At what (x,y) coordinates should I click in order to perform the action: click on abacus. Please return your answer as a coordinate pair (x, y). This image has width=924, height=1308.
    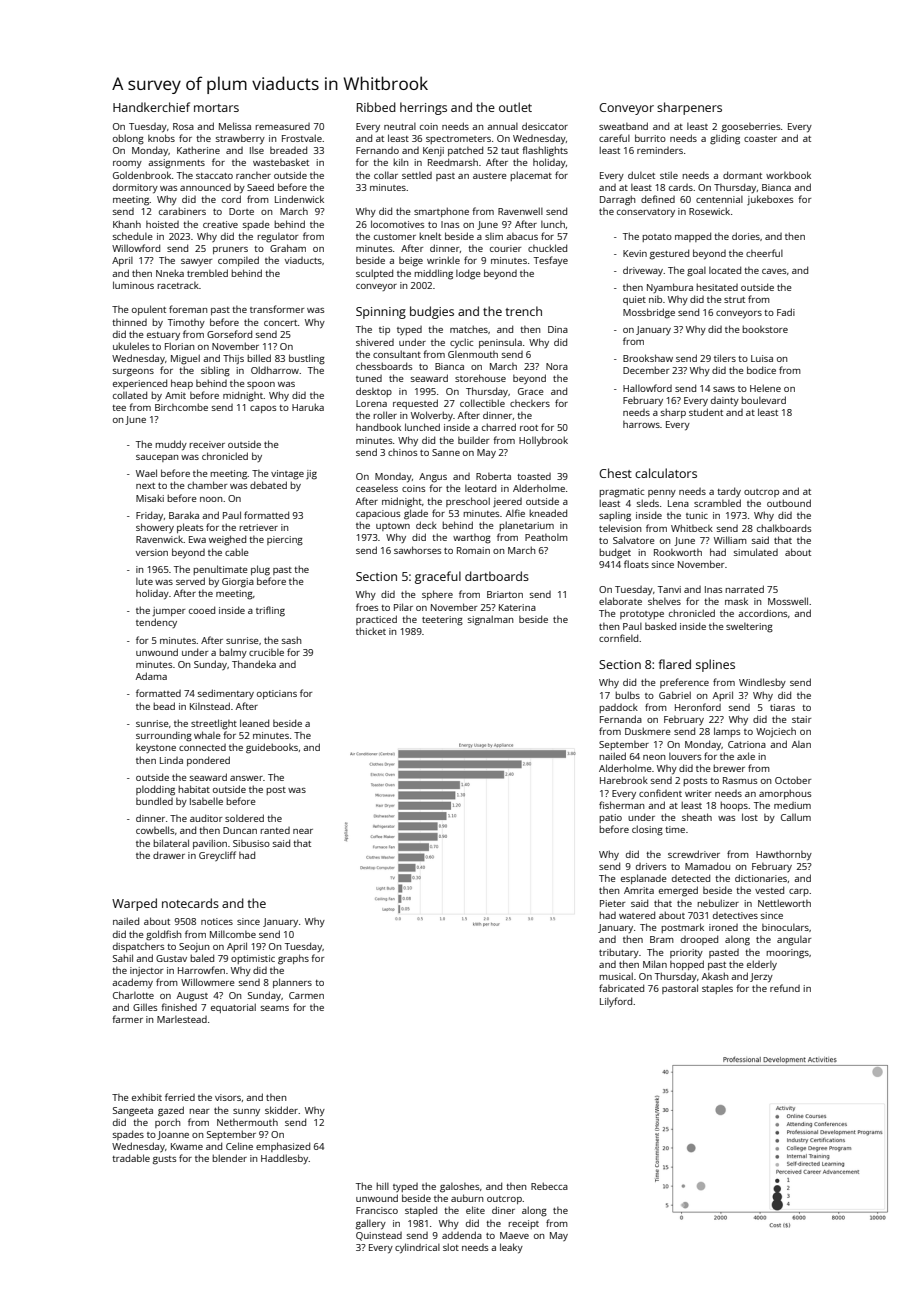
    Looking at the image, I should click on (522, 236).
